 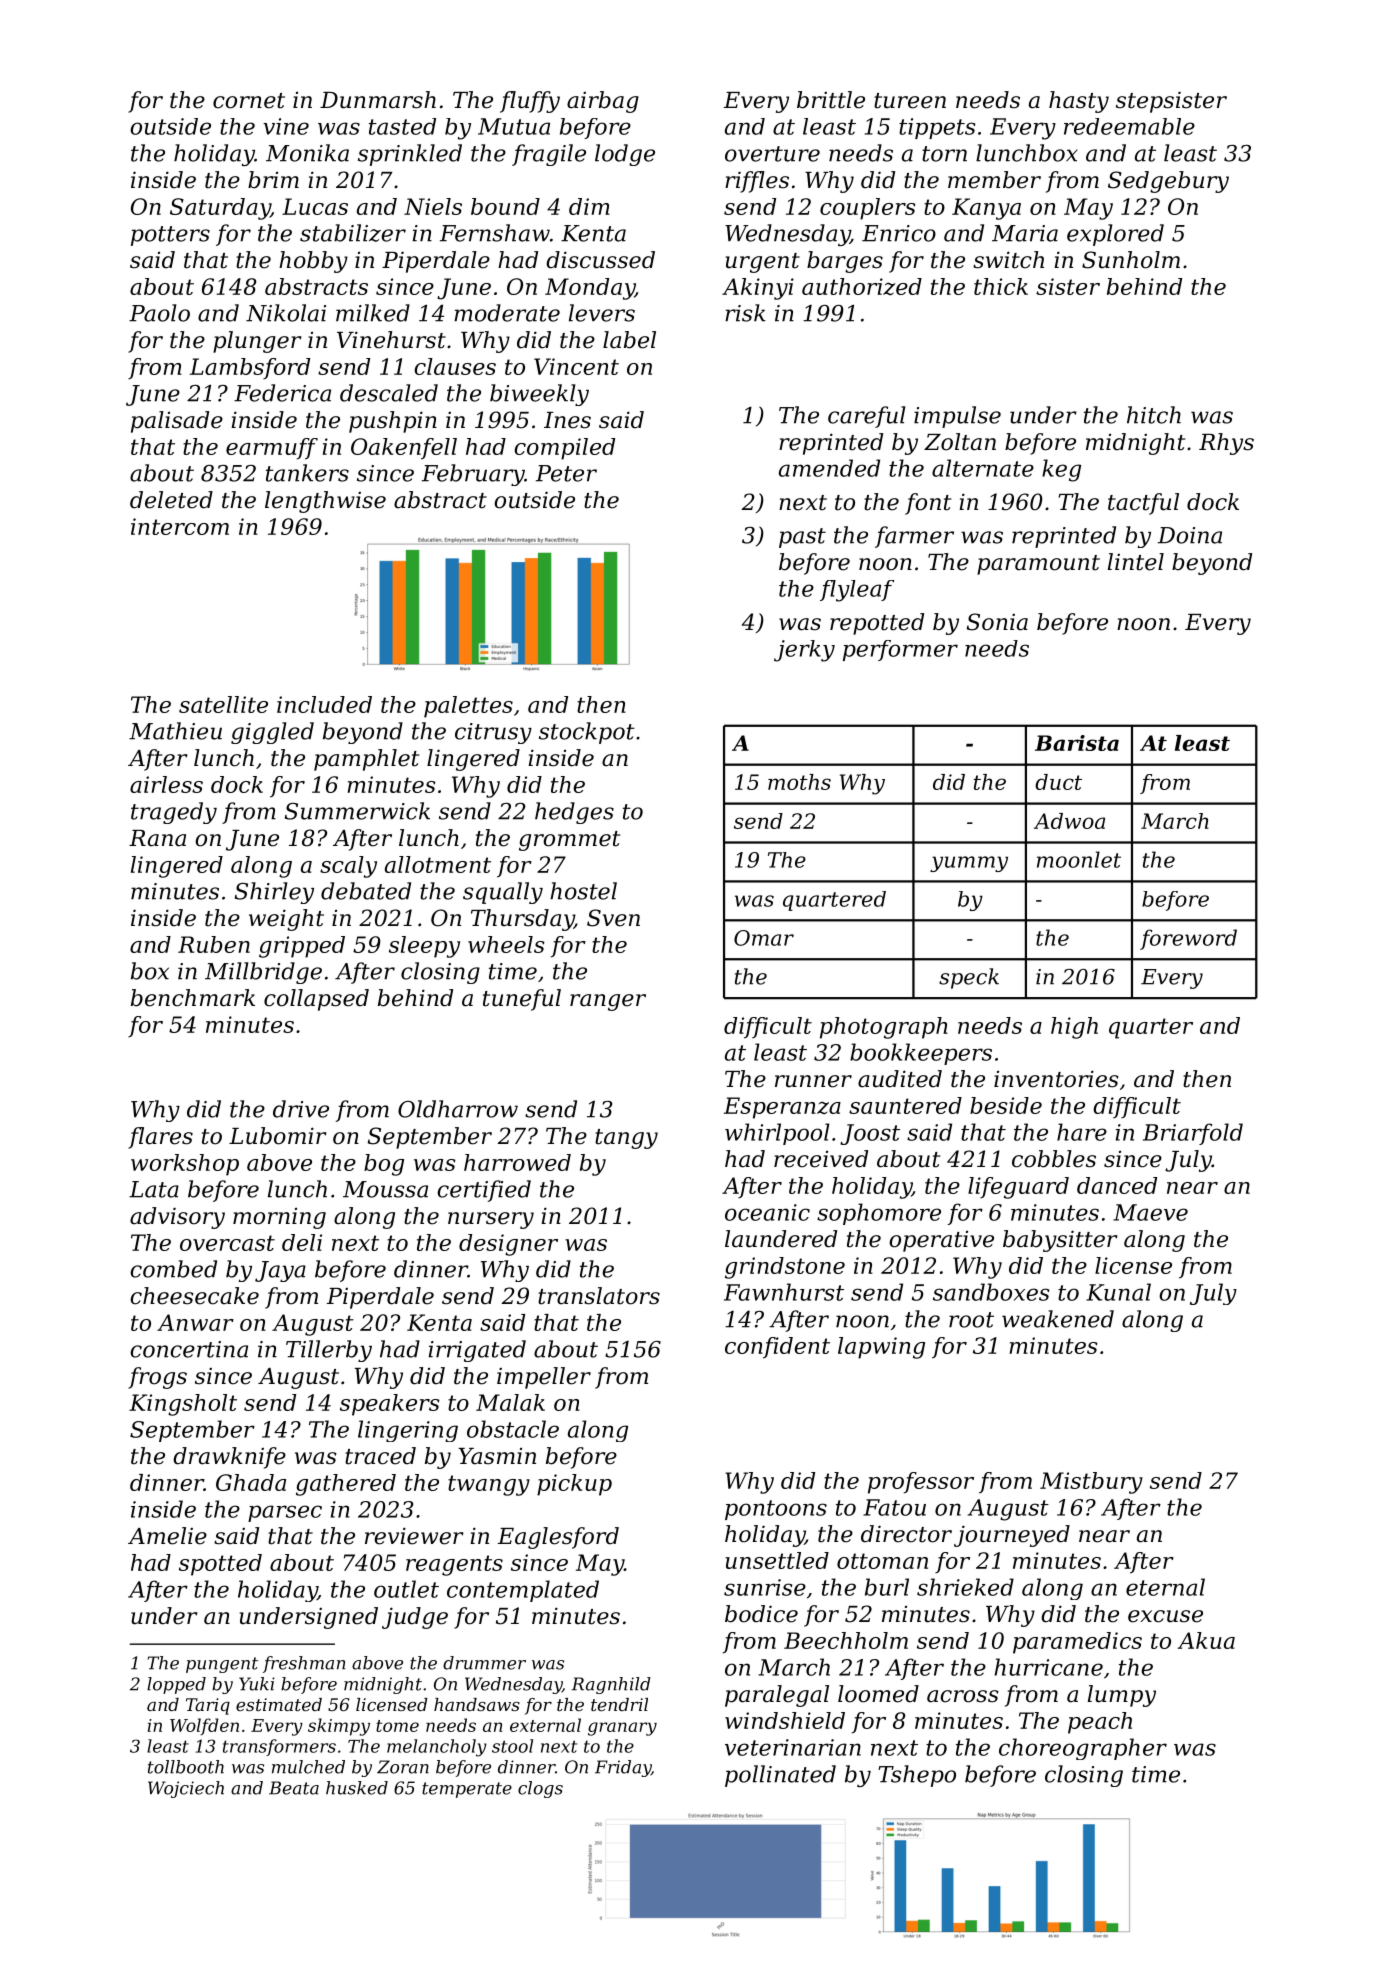 I want to click on cornet, so click(x=249, y=101).
